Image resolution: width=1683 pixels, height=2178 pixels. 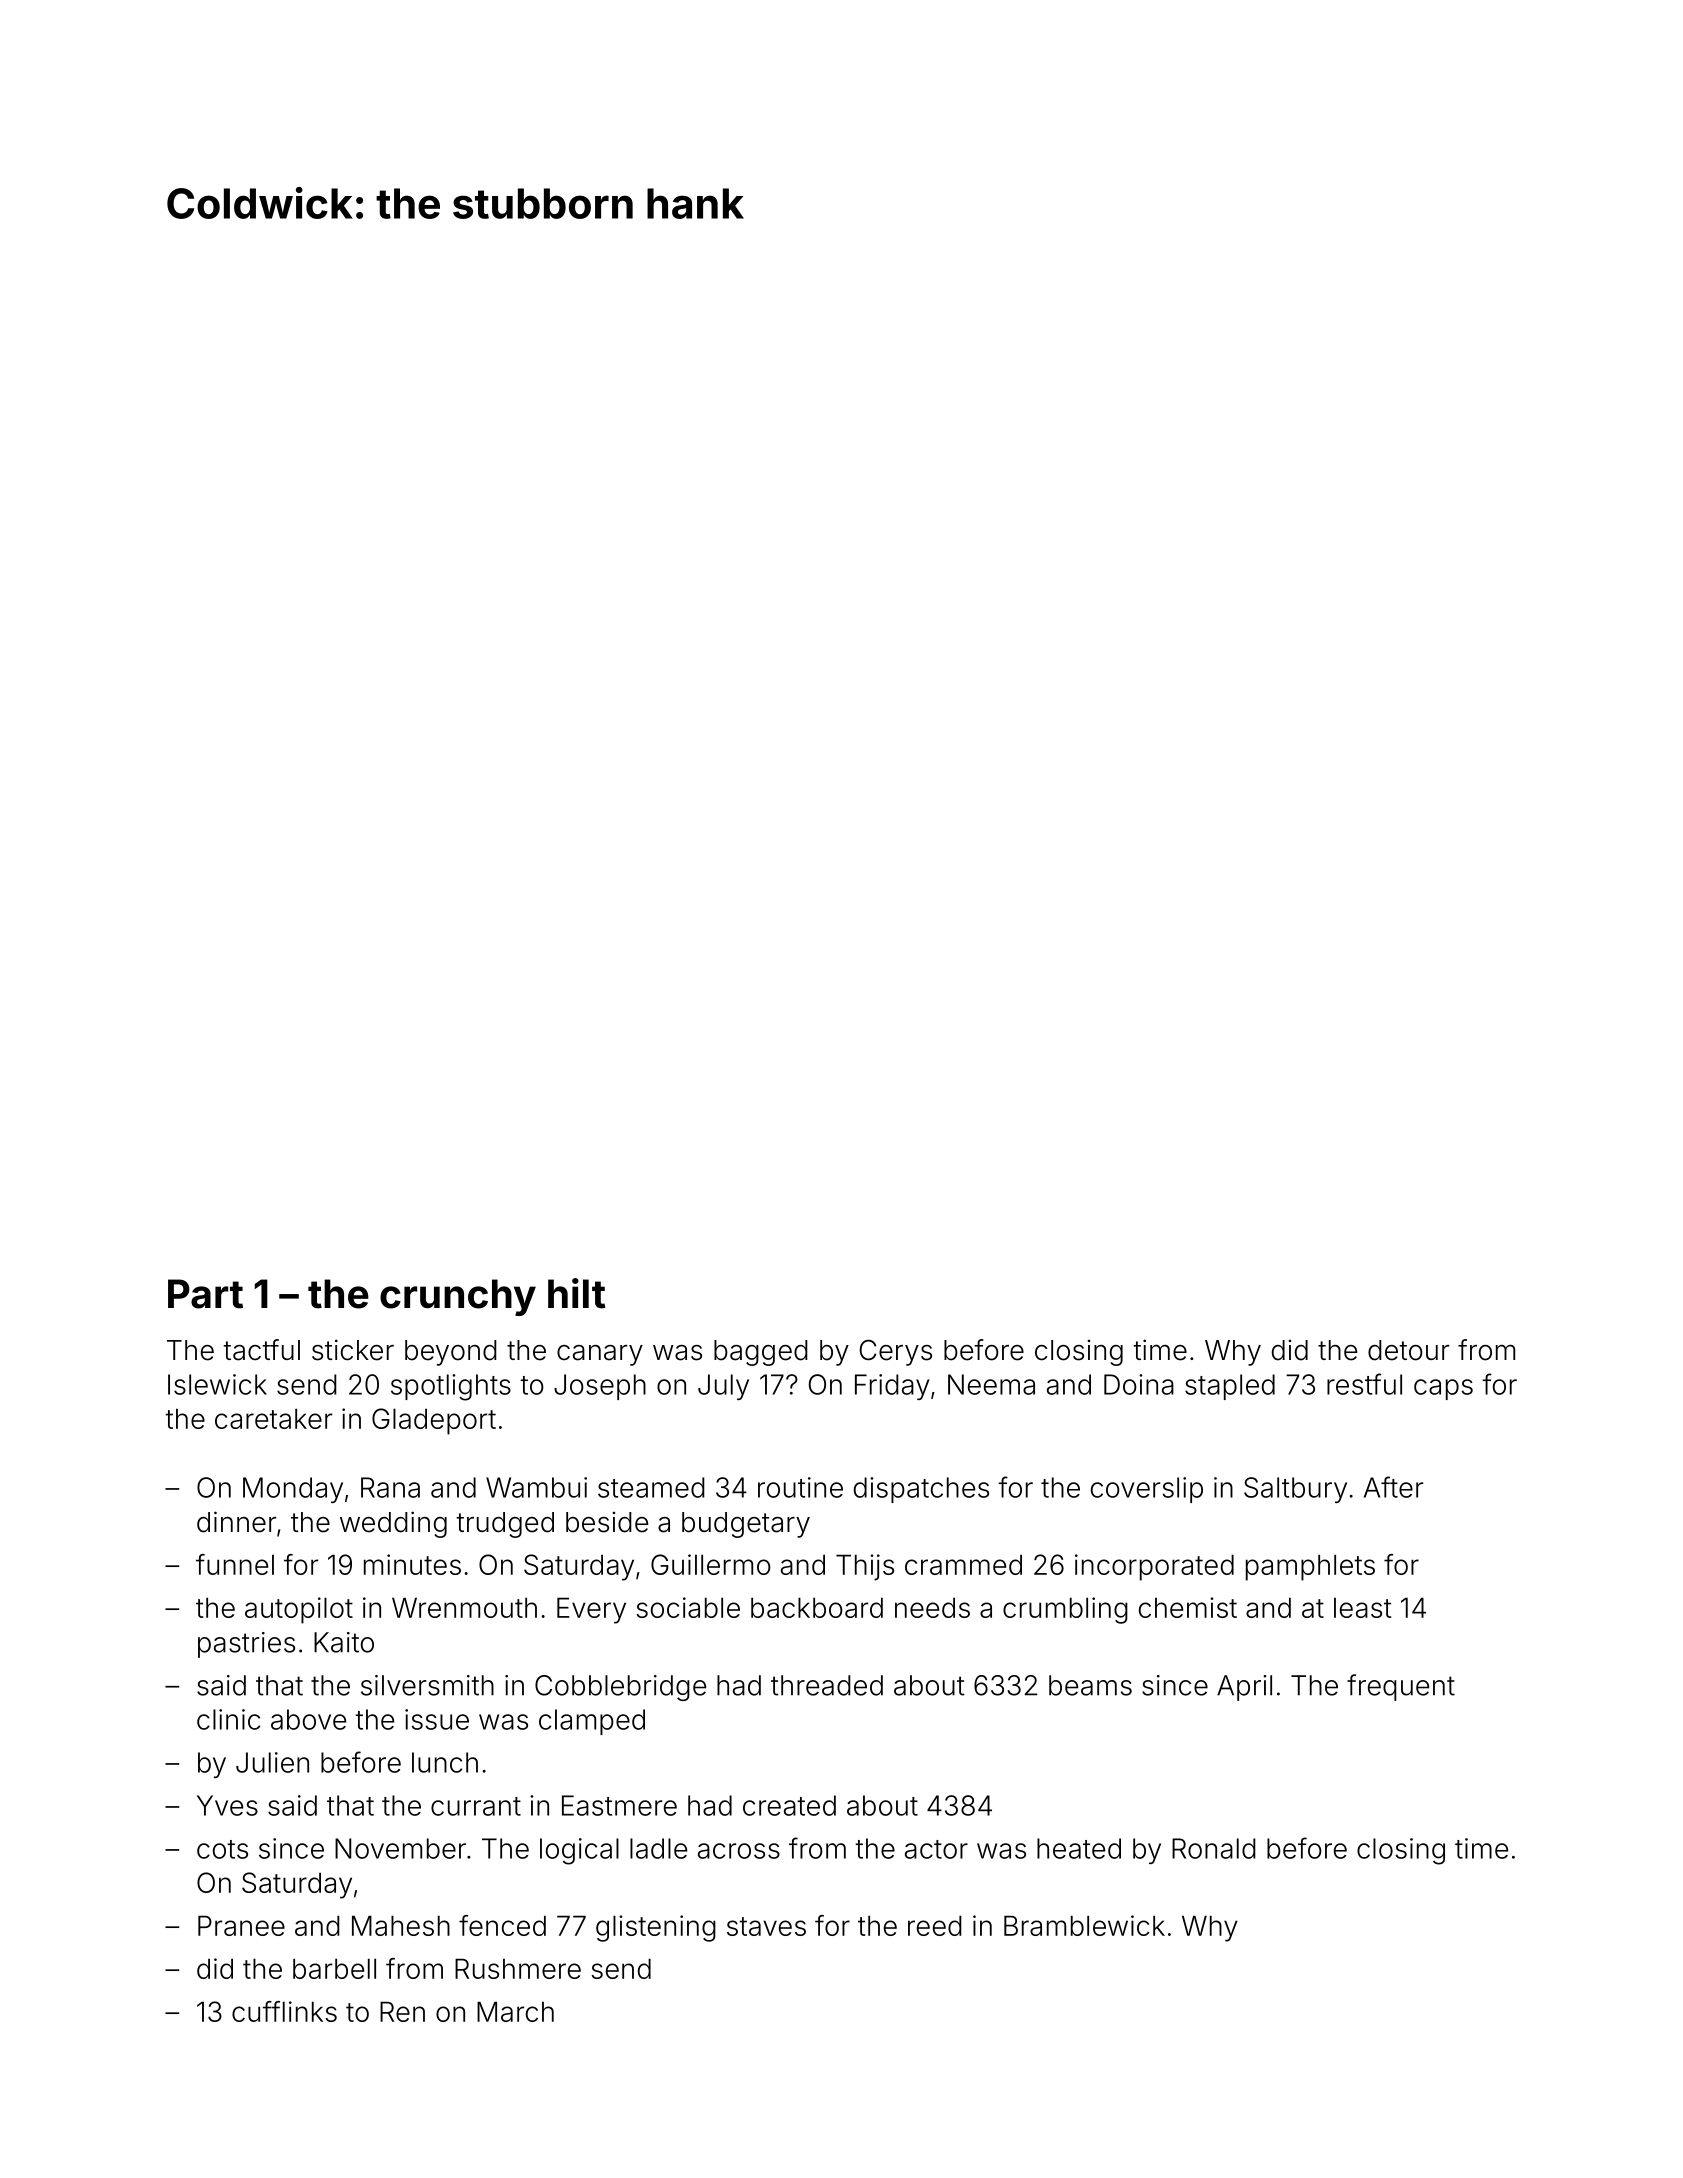 I want to click on After, so click(x=1393, y=1487).
